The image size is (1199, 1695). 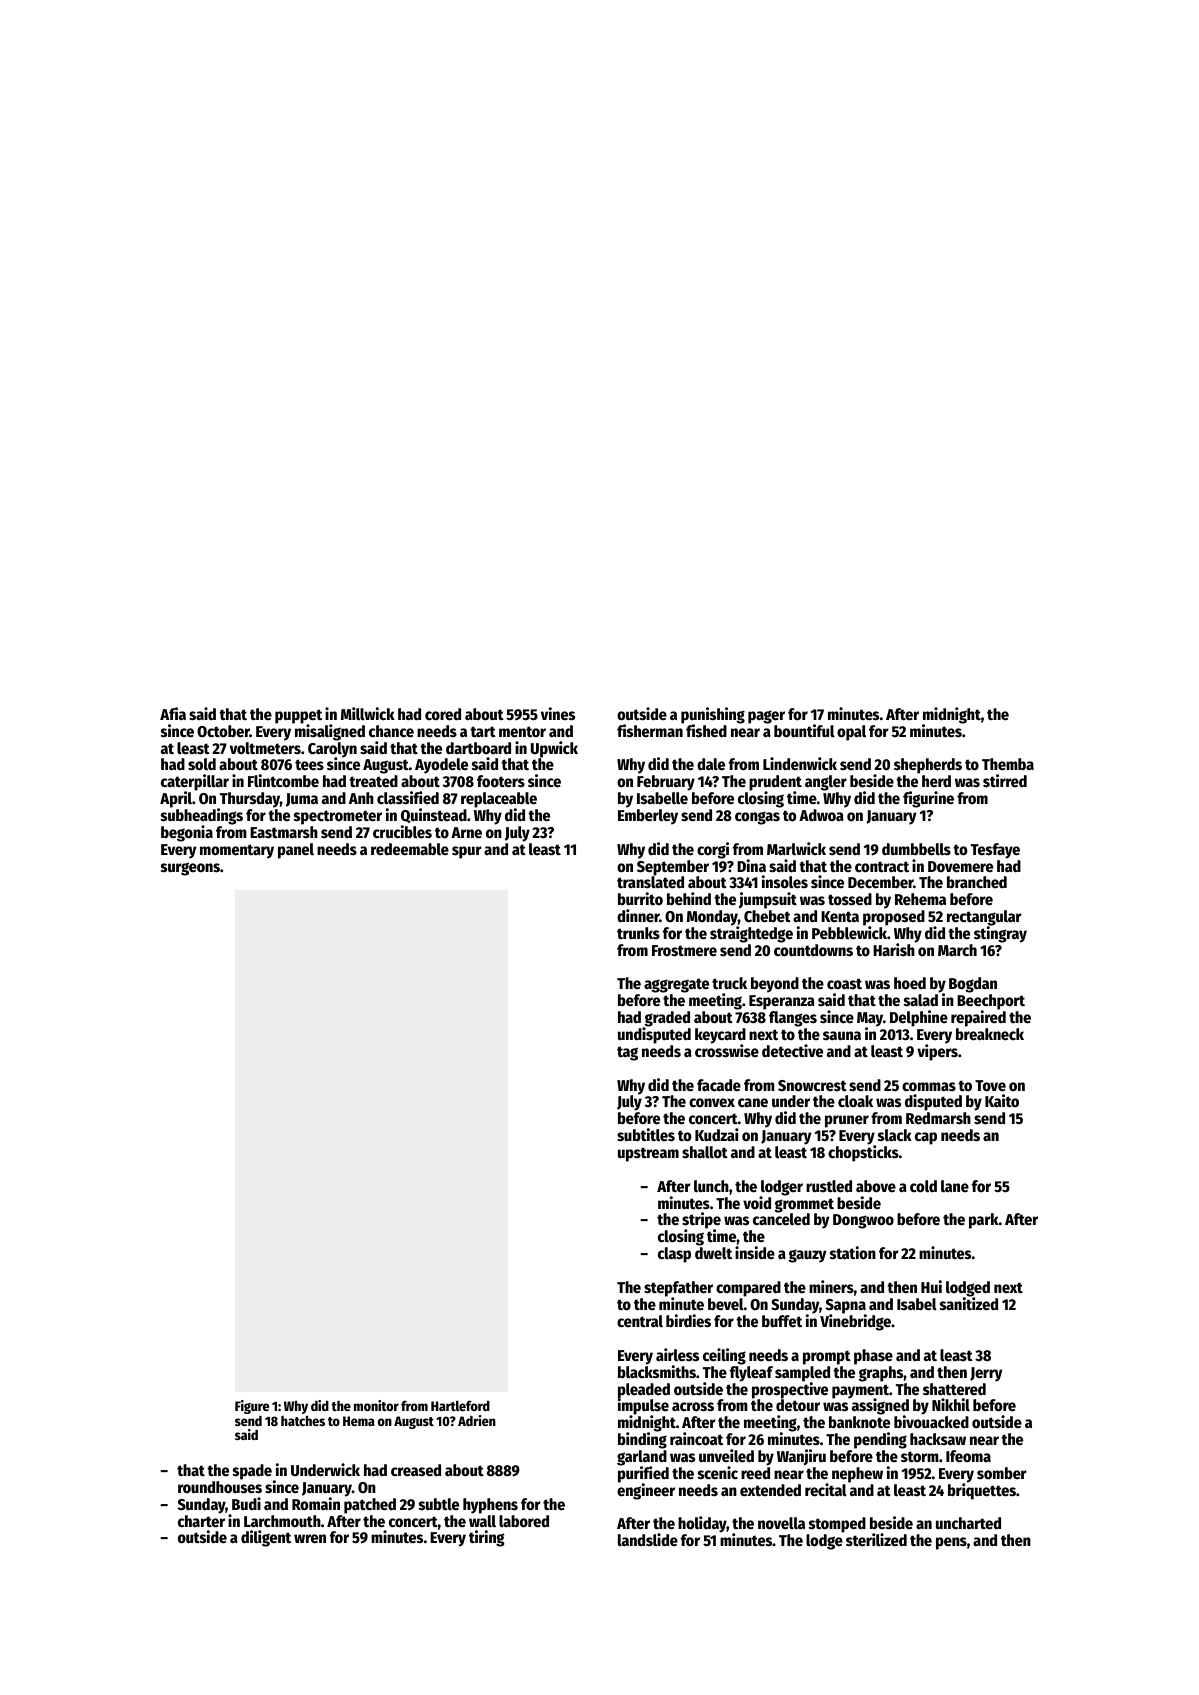 I want to click on upstream, so click(x=648, y=1154).
